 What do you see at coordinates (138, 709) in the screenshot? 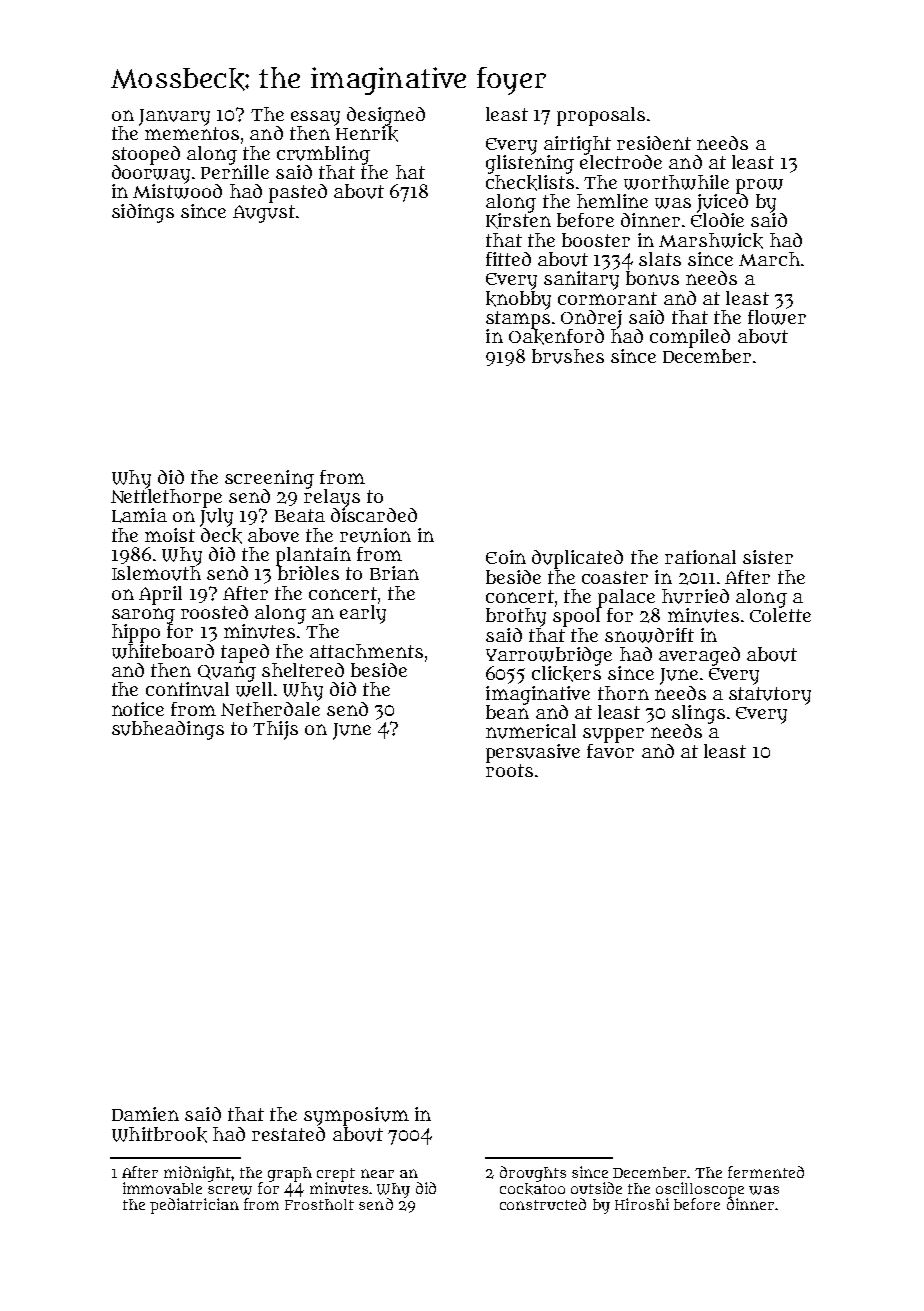
I see `notice` at bounding box center [138, 709].
